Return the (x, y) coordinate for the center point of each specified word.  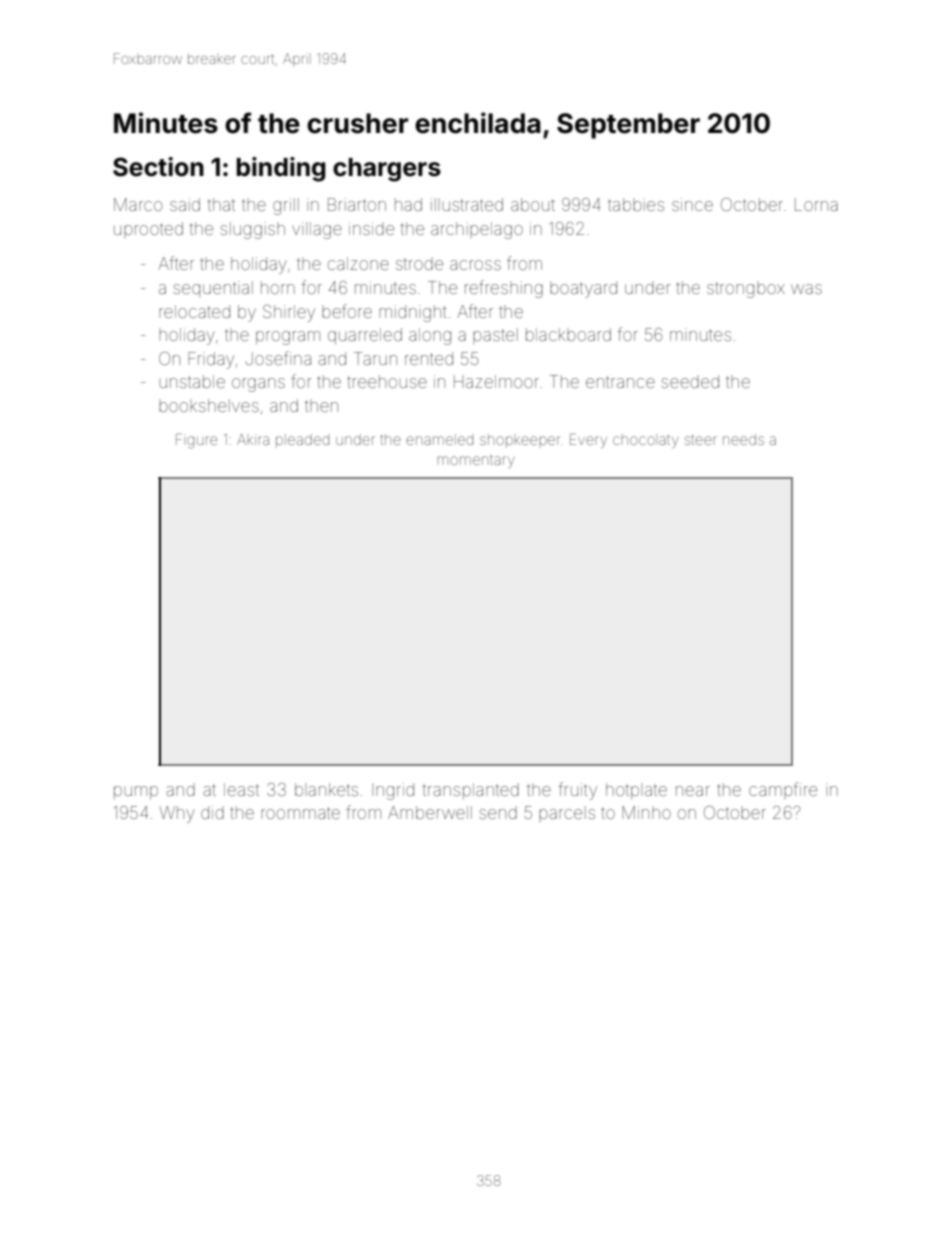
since (692, 204)
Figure (196, 441)
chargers (387, 170)
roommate (300, 813)
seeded (690, 381)
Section (158, 167)
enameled (439, 439)
